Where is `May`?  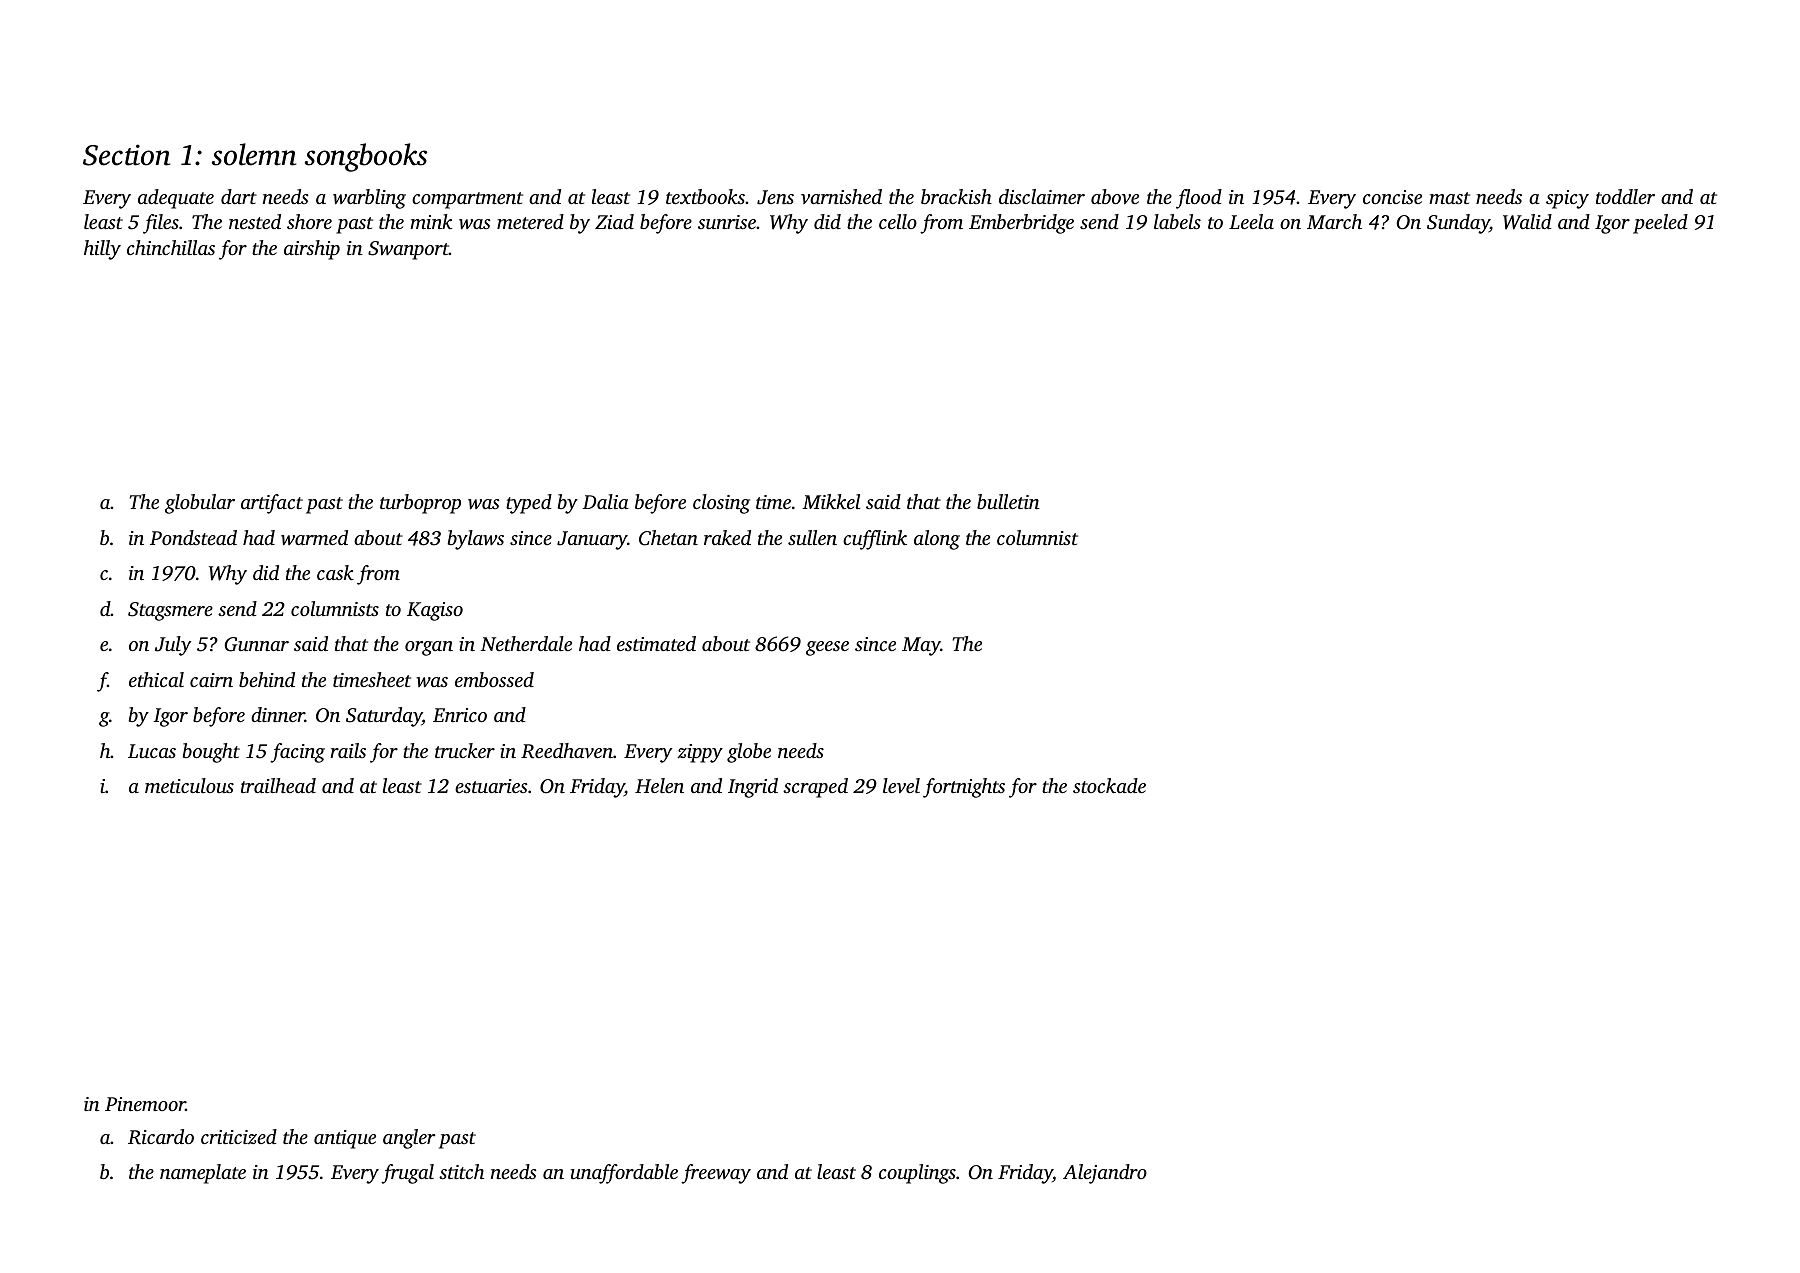 May is located at coordinates (921, 646).
